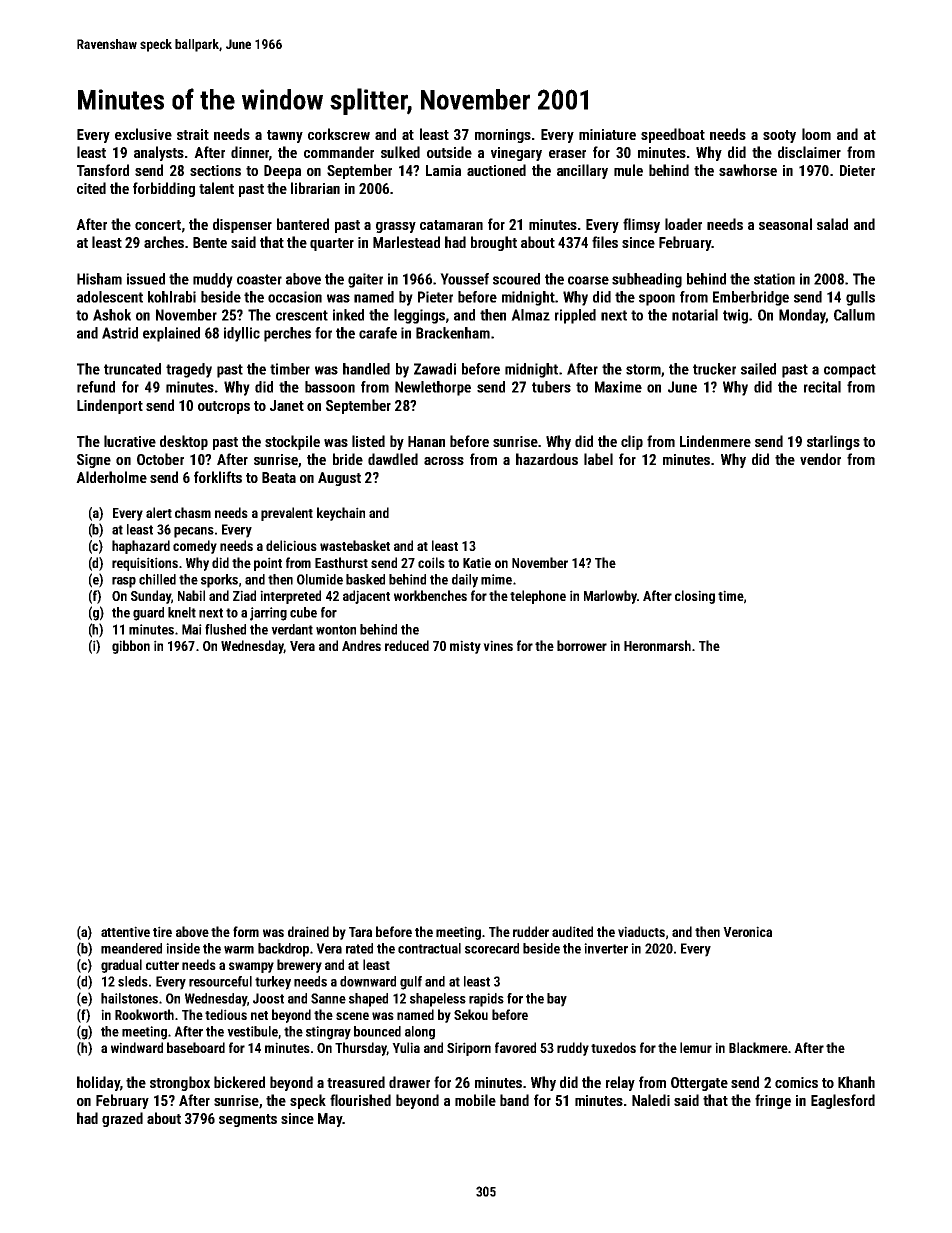 This screenshot has width=952, height=1233. Describe the element at coordinates (194, 532) in the screenshot. I see `pecans` at that location.
